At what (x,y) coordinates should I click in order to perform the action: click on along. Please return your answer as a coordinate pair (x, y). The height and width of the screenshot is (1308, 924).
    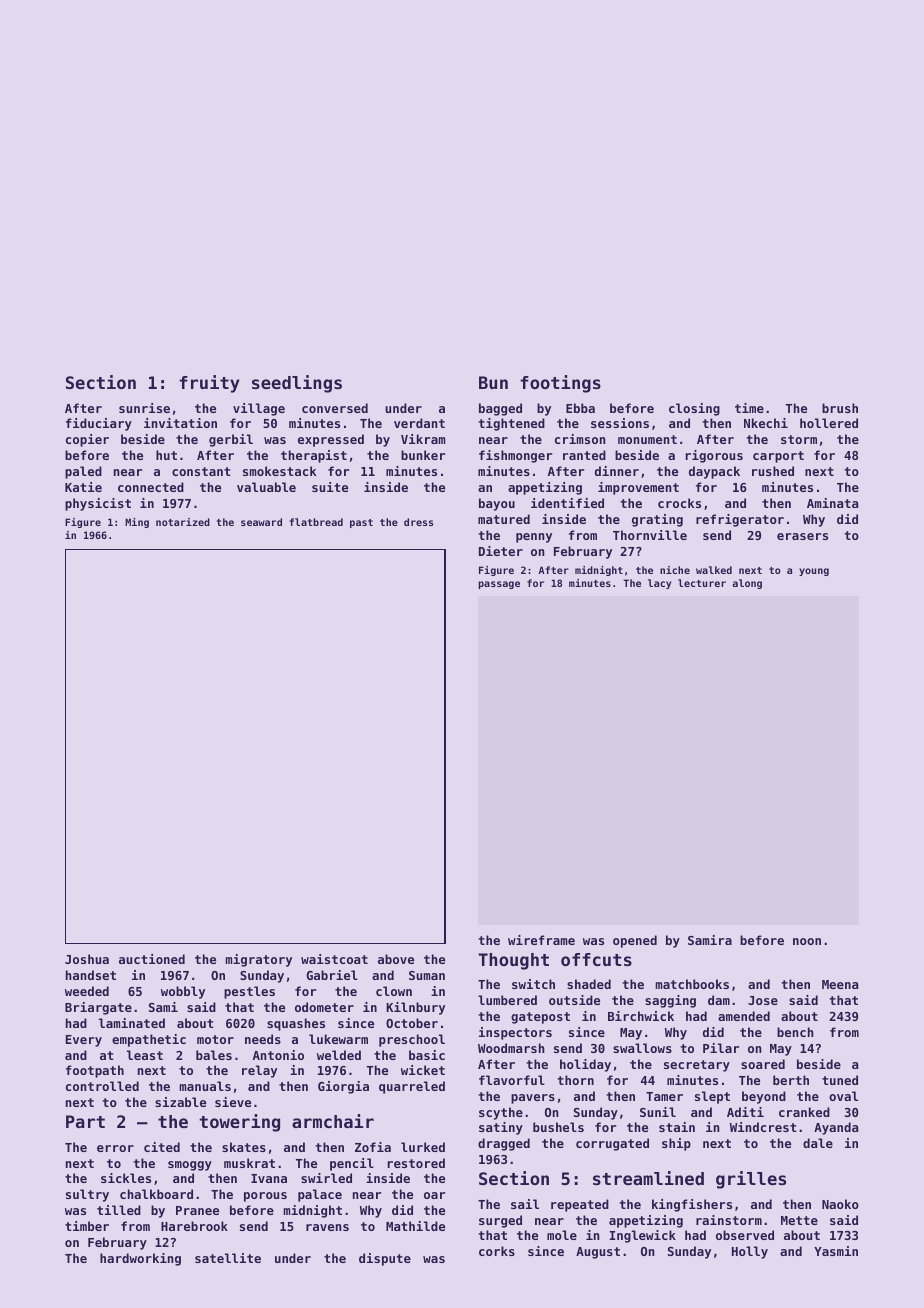
    Looking at the image, I should click on (747, 584).
